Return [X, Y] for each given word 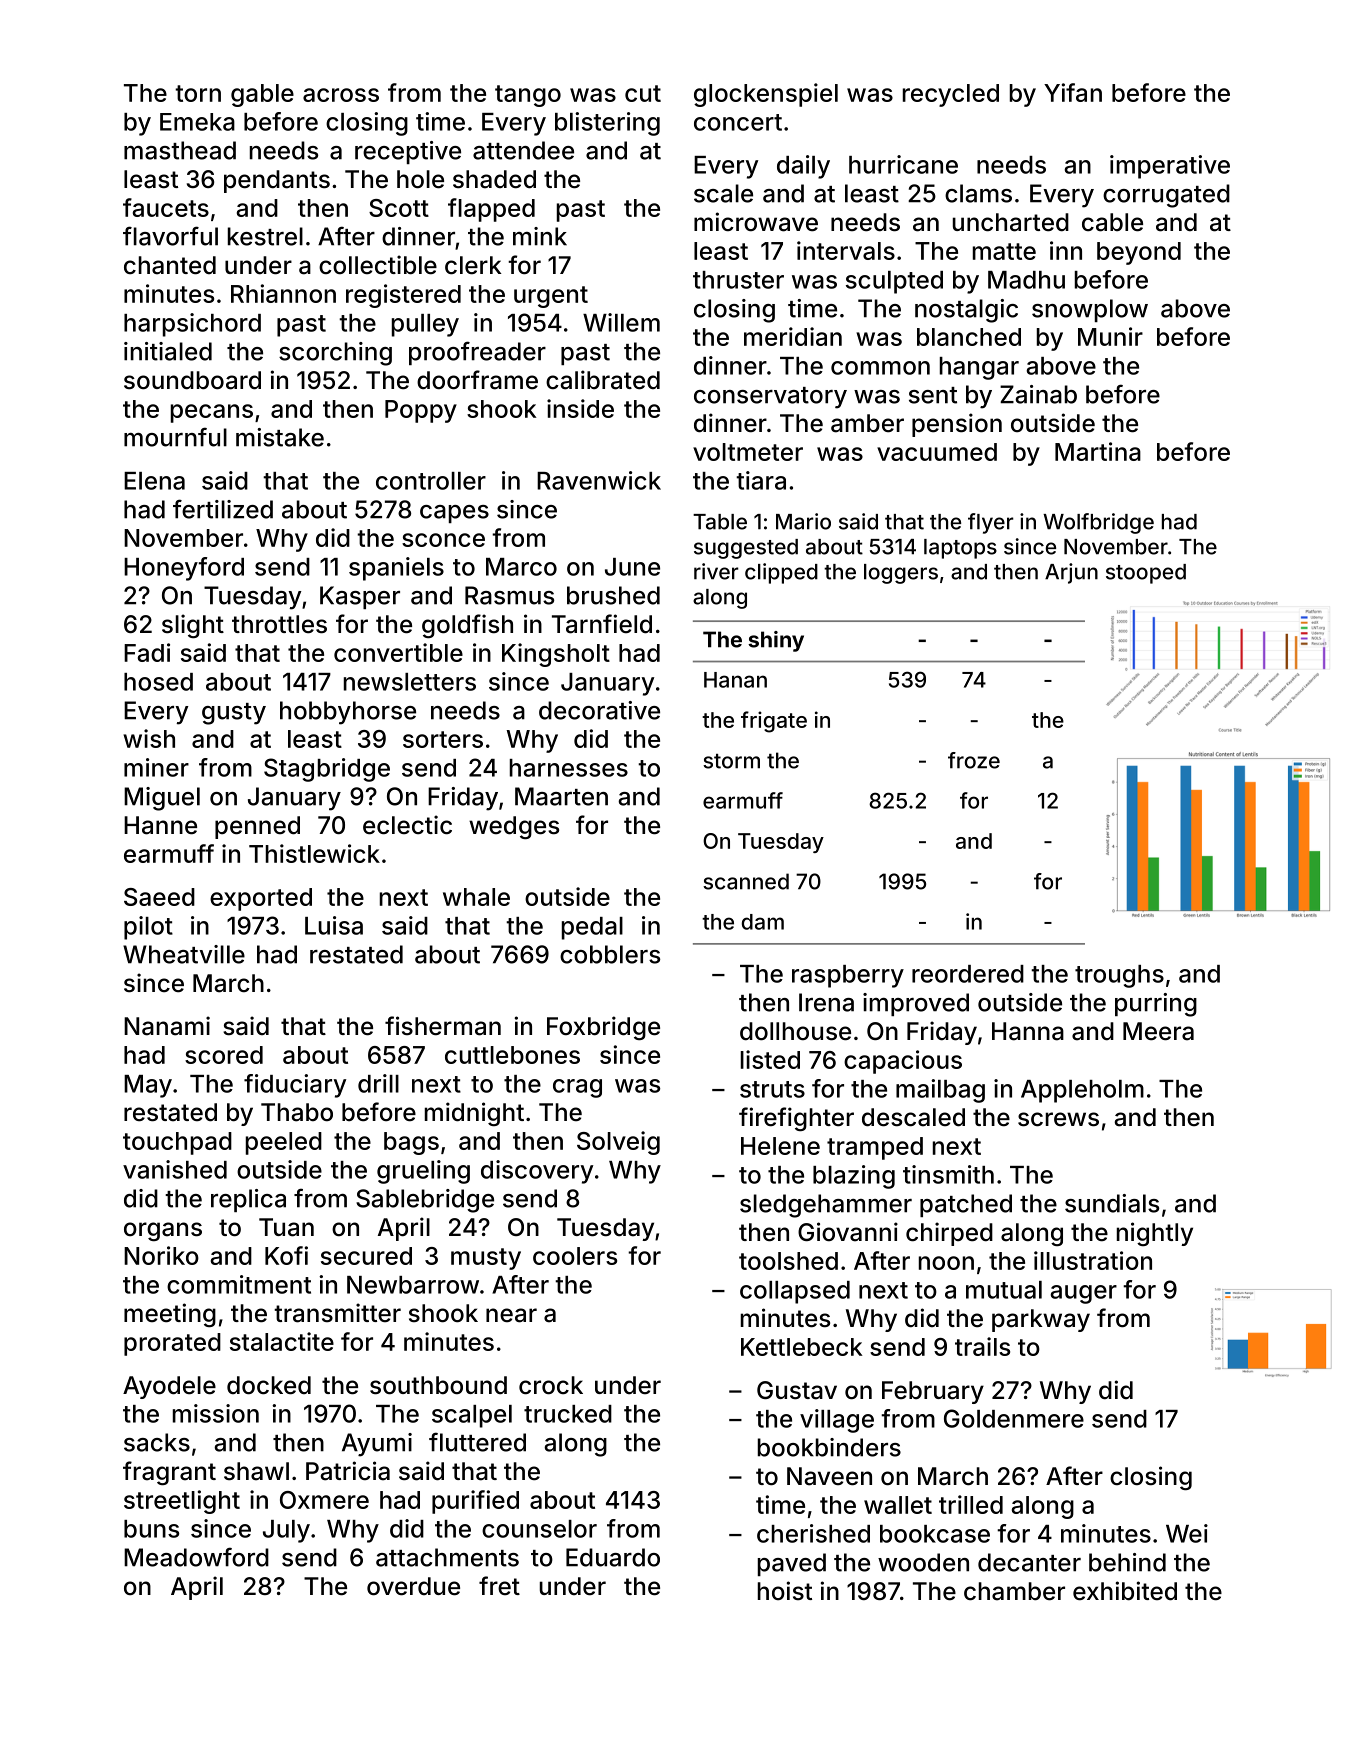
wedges [514, 827]
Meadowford [196, 1557]
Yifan [1073, 92]
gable [262, 95]
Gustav [797, 1390]
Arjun [1071, 573]
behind [1127, 1562]
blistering [607, 124]
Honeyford [184, 569]
